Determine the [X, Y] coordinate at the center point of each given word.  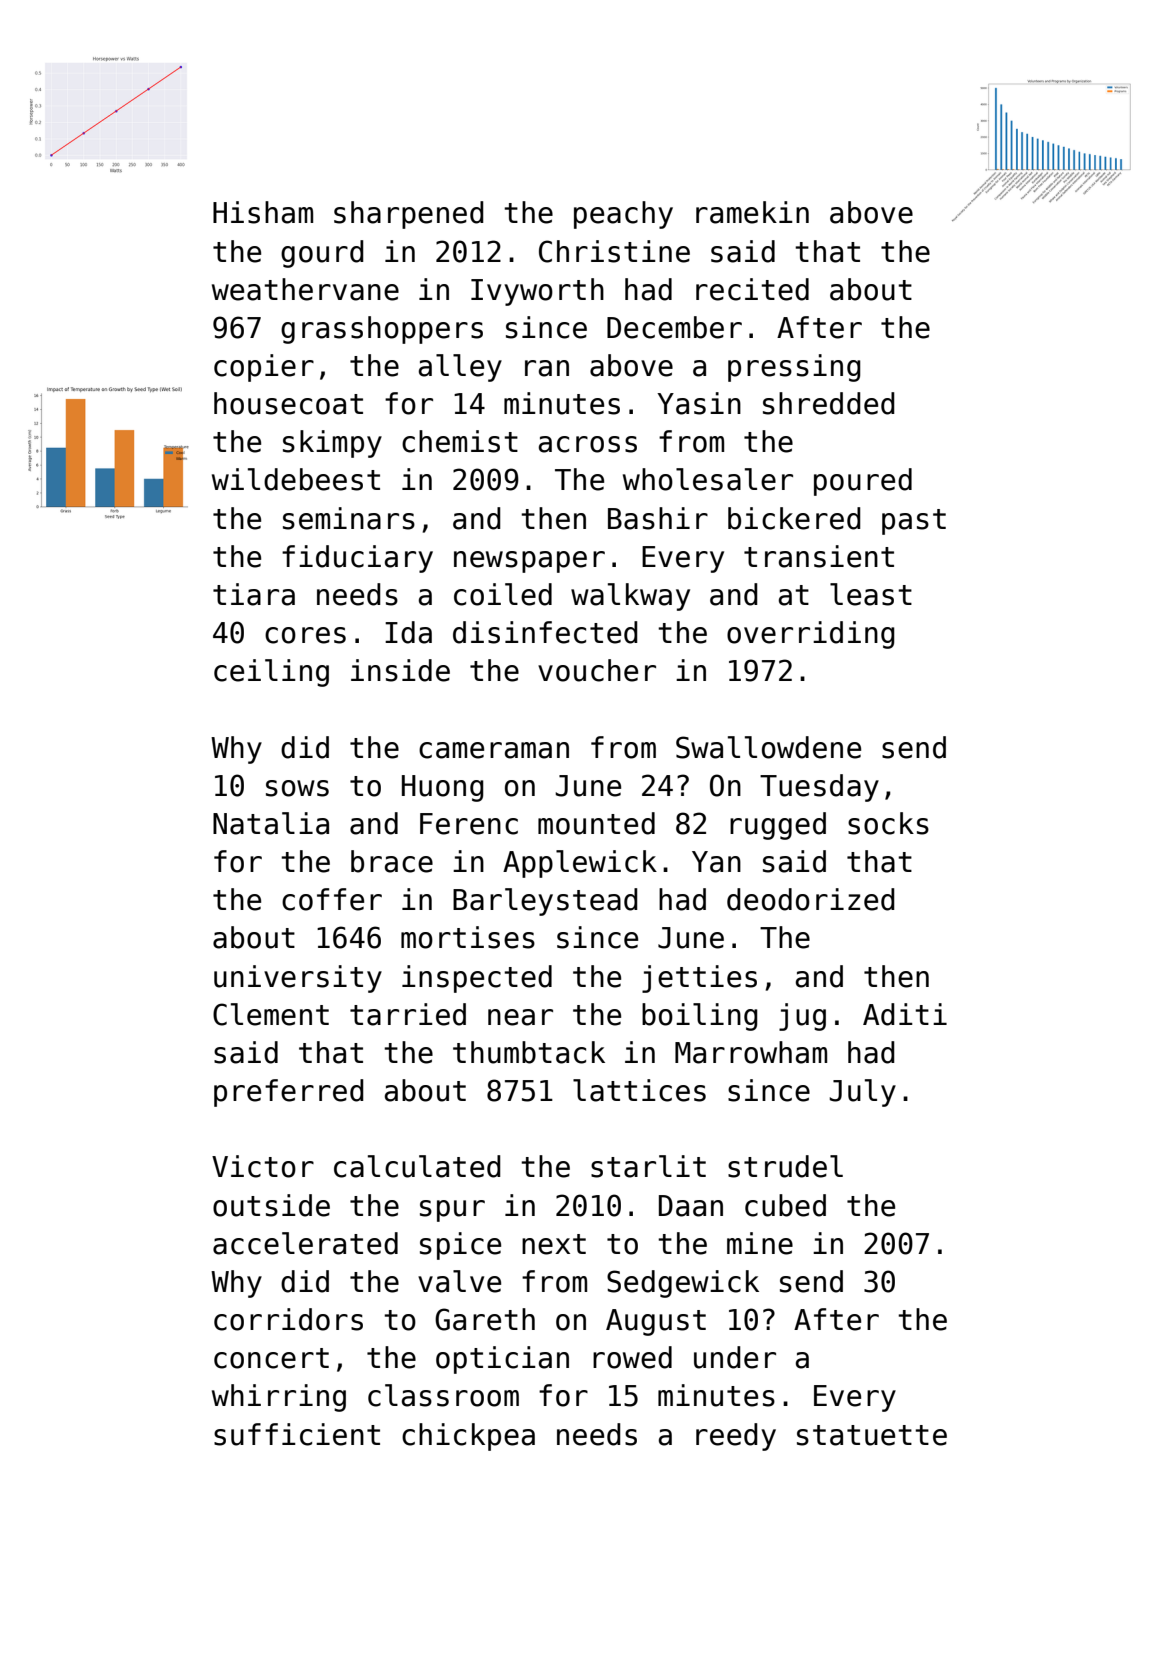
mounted [596, 823]
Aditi [905, 1014]
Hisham [263, 212]
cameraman [494, 750]
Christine [614, 251]
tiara [254, 594]
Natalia [271, 823]
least [871, 594]
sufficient [297, 1434]
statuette [872, 1435]
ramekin [752, 212]
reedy [736, 1437]
